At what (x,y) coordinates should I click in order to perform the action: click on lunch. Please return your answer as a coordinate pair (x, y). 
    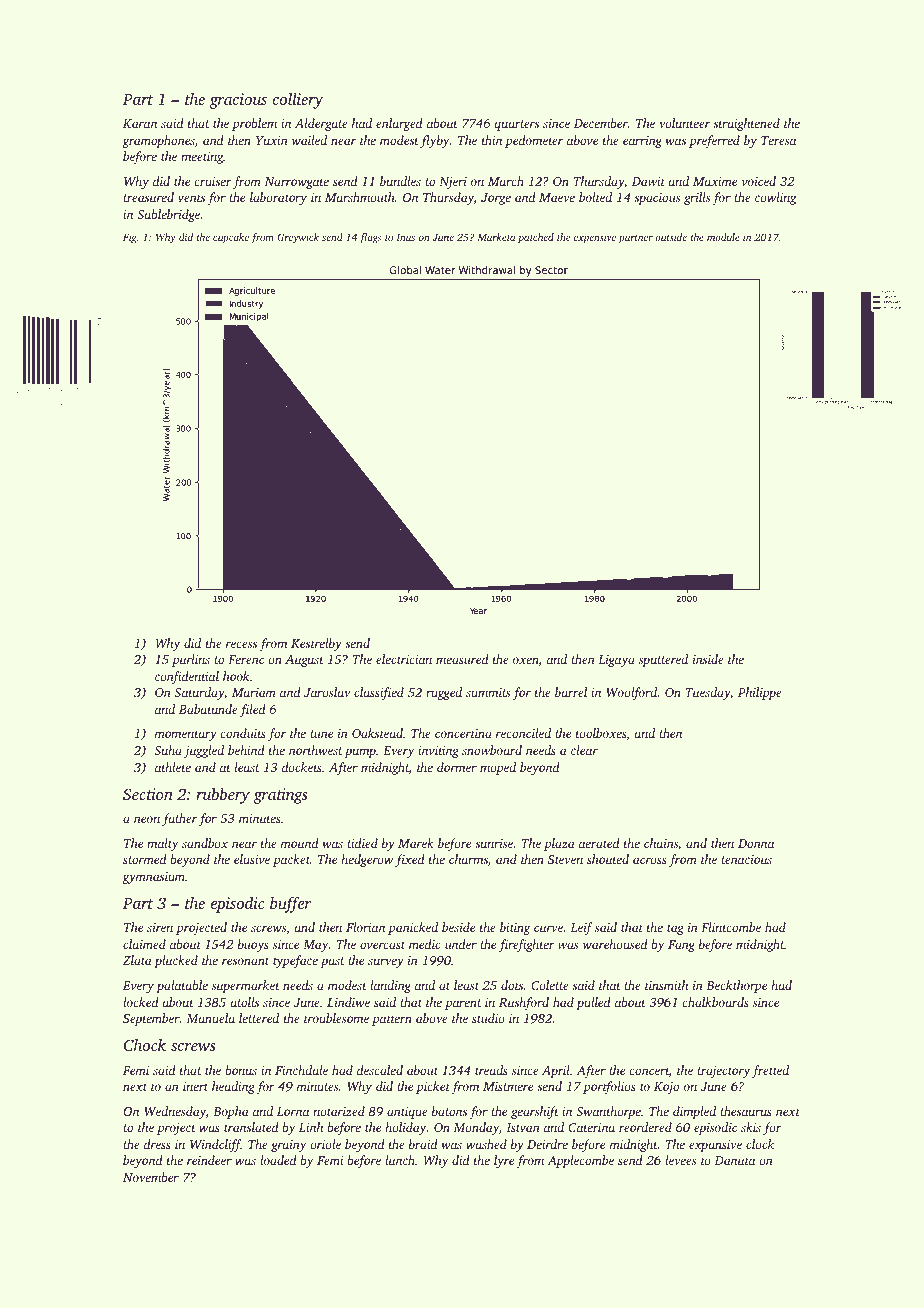
    Looking at the image, I should click on (400, 1160).
